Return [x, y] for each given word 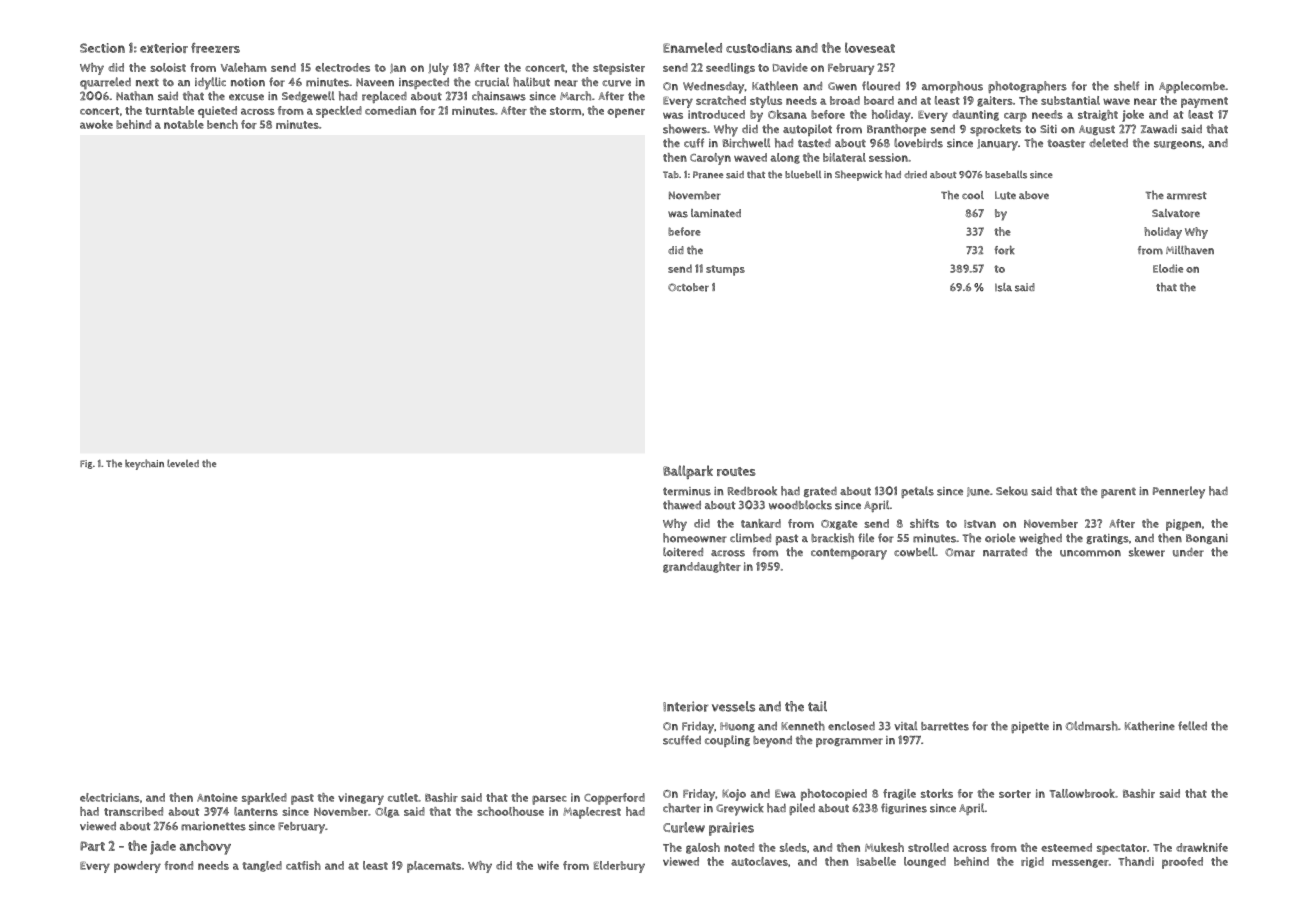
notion [248, 82]
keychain [144, 464]
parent [1118, 492]
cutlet [403, 797]
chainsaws [499, 96]
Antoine [217, 797]
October [688, 287]
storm [565, 111]
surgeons [1178, 145]
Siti [1048, 129]
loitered [683, 552]
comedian [390, 110]
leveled [183, 463]
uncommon [1090, 553]
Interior [686, 706]
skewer [1147, 552]
